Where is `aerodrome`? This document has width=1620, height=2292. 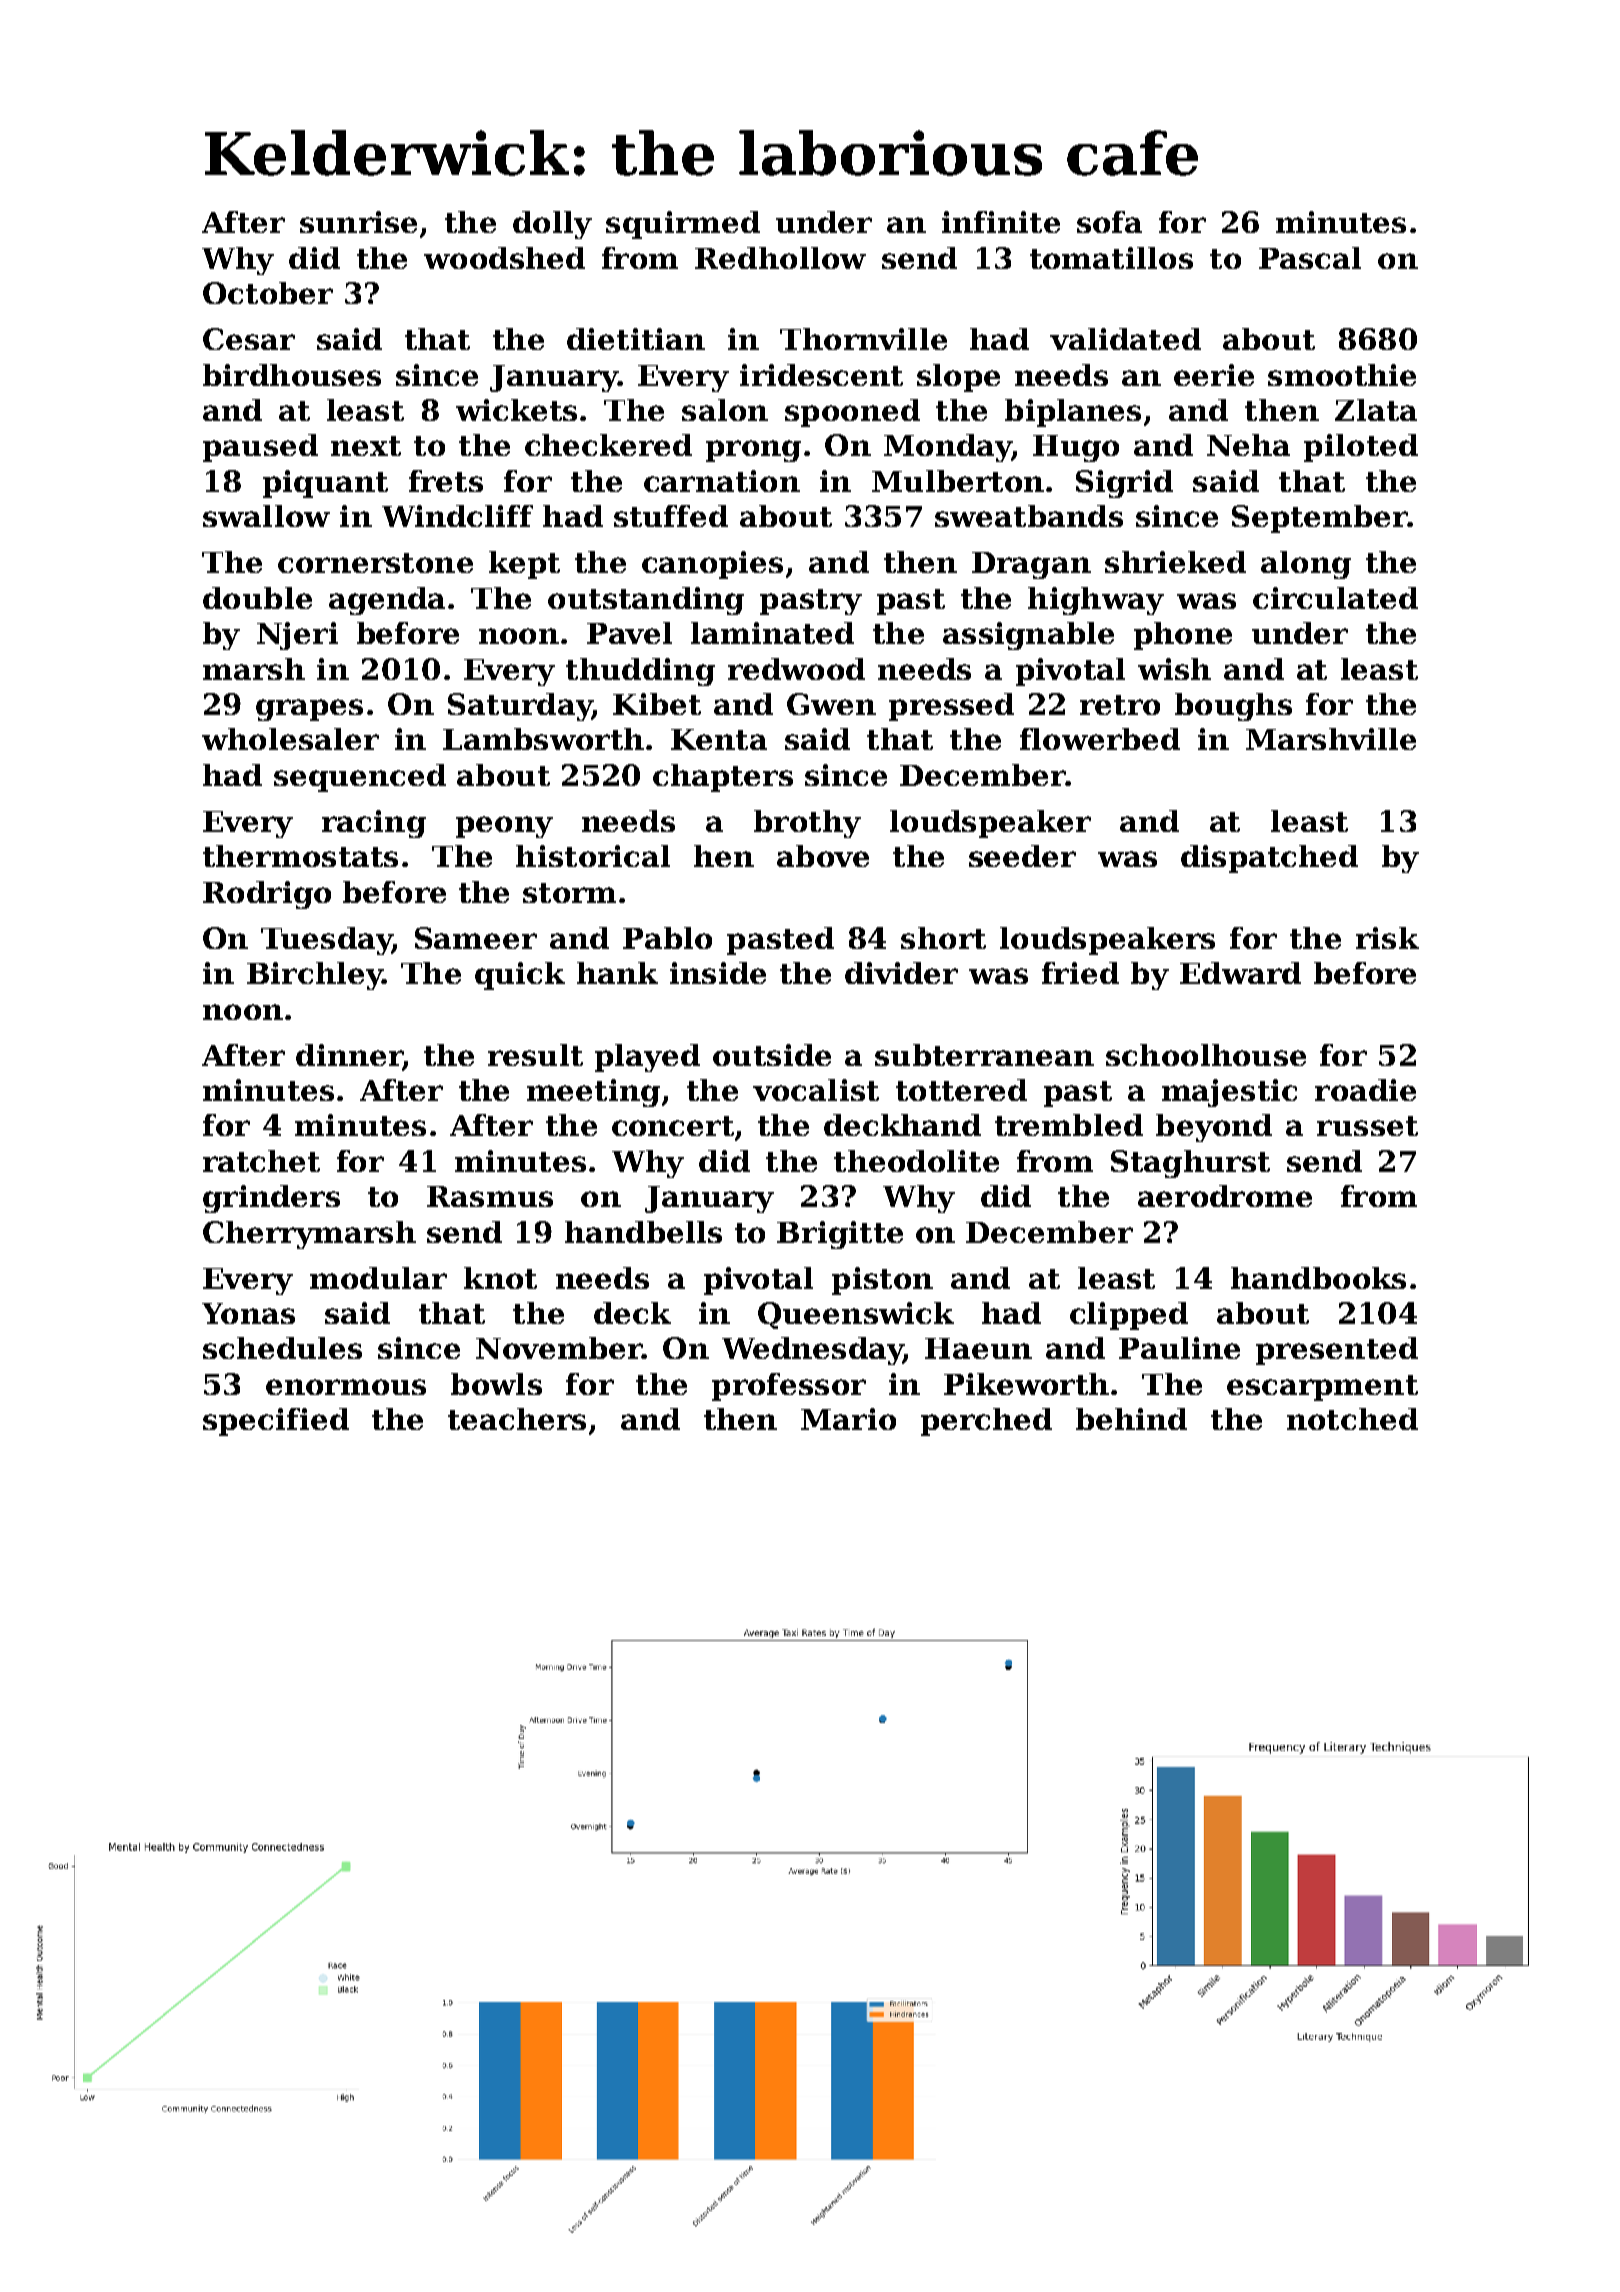
aerodrome is located at coordinates (1225, 1196).
